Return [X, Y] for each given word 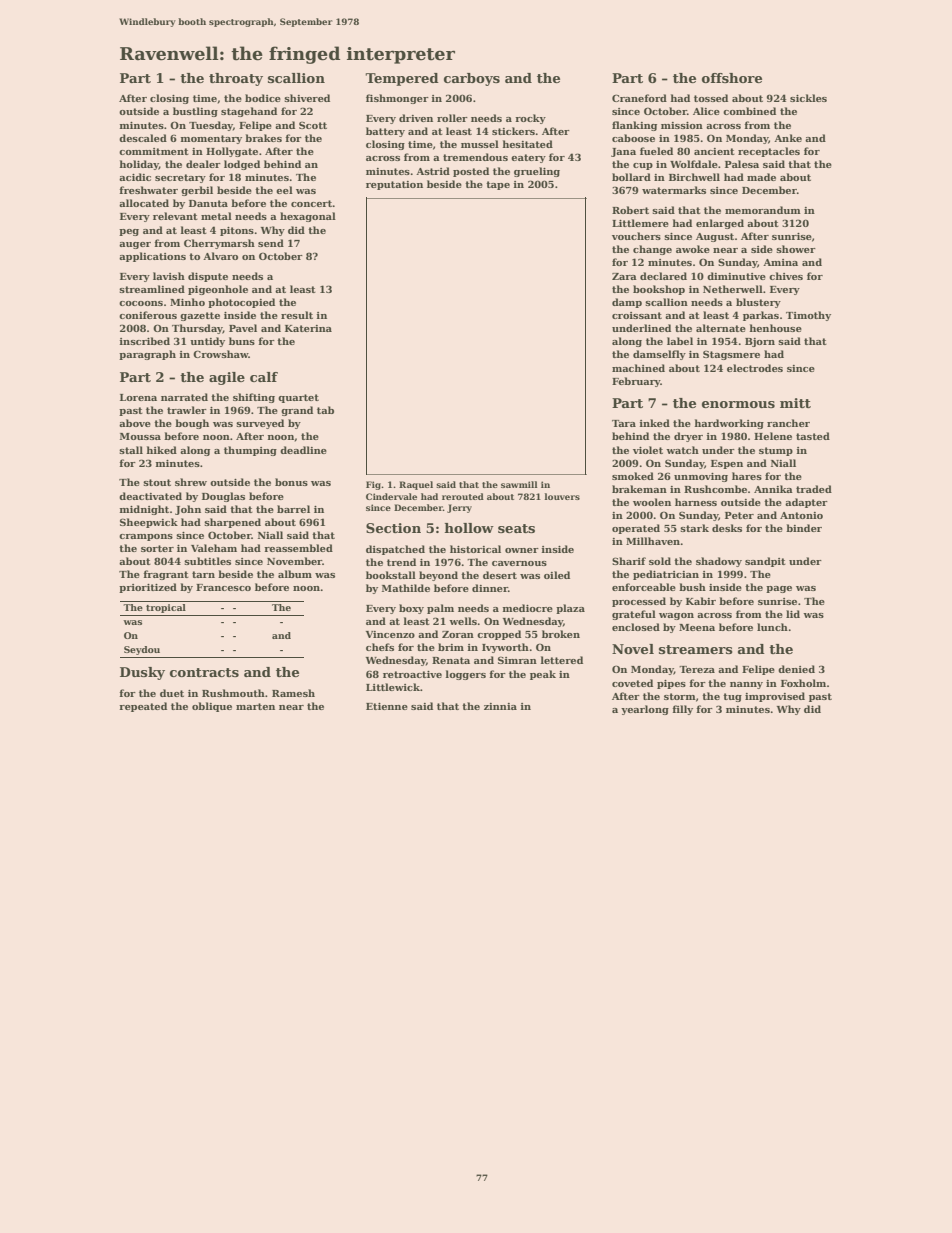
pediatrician [666, 575]
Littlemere [640, 223]
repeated [143, 707]
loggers [466, 675]
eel [284, 190]
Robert [630, 210]
